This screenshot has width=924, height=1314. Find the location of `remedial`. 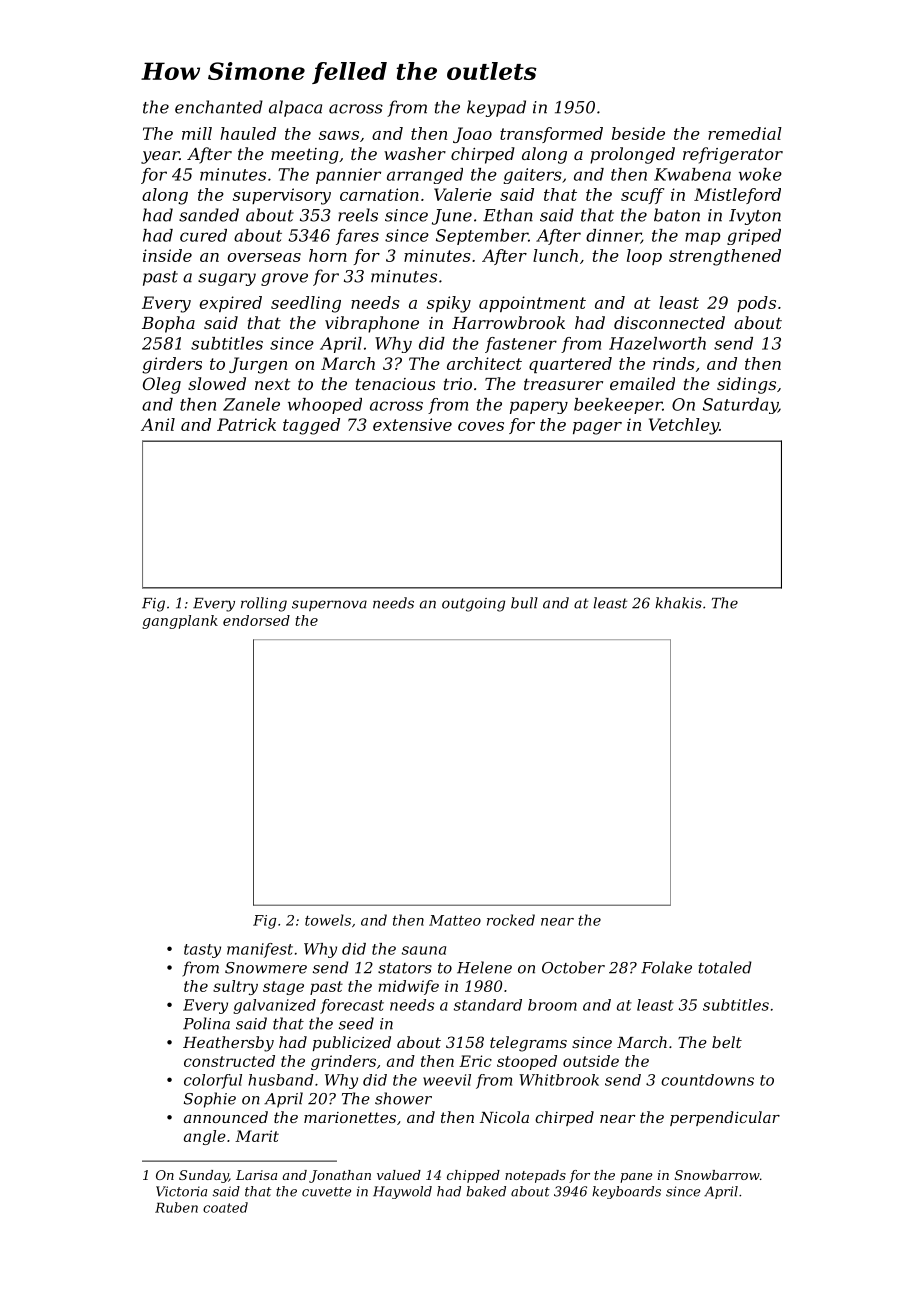

remedial is located at coordinates (745, 133).
